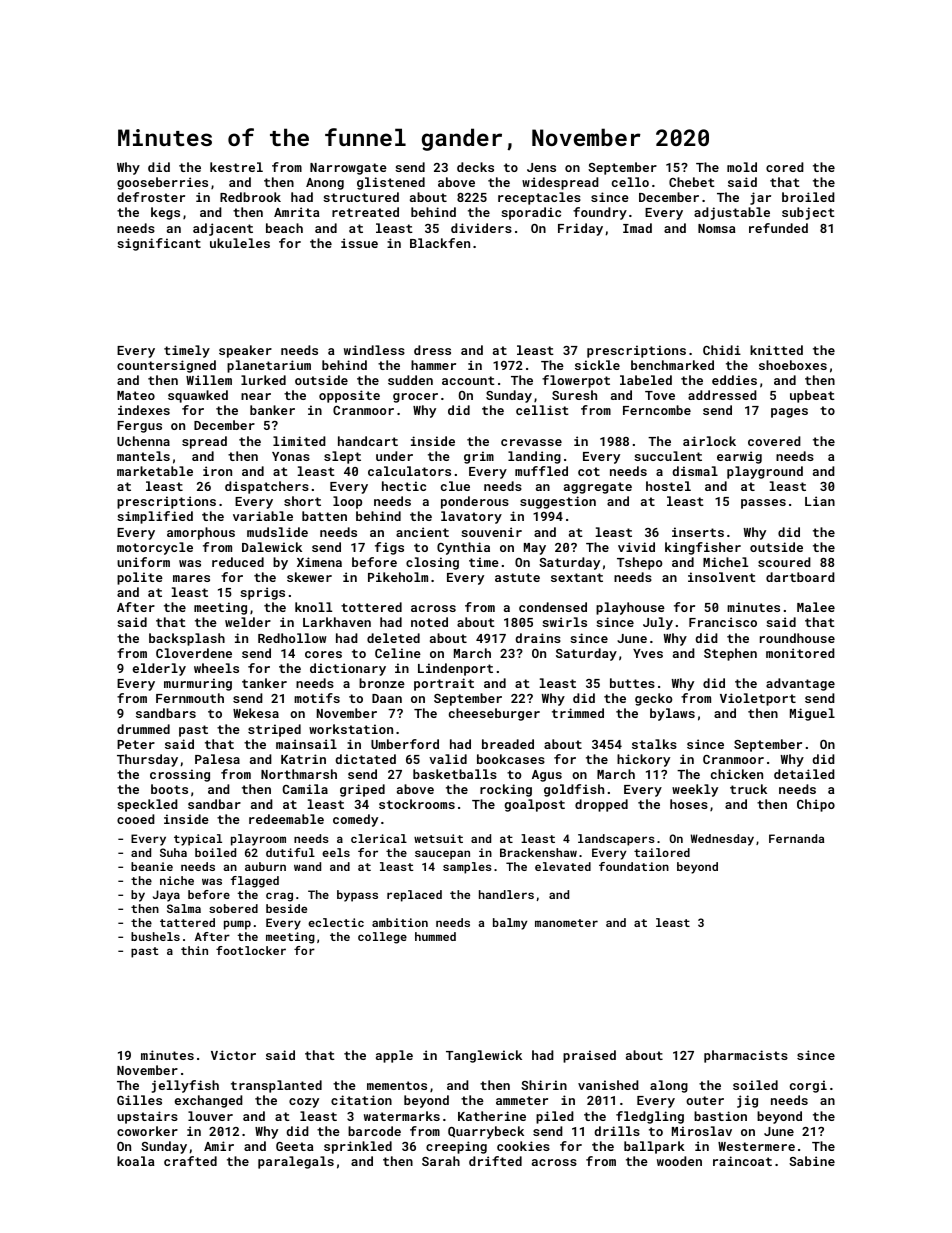  I want to click on trimmed, so click(578, 713).
